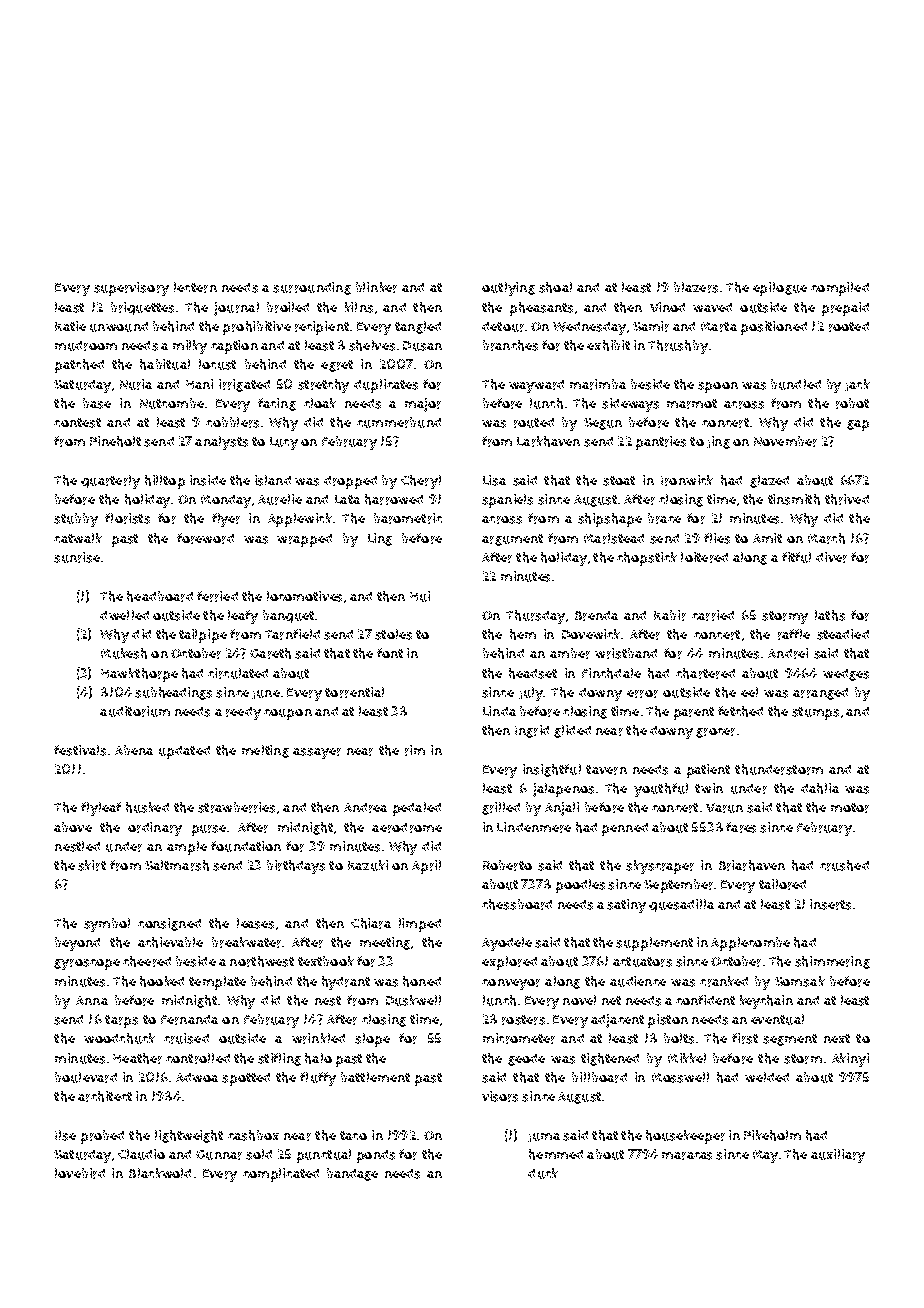 The width and height of the document is (924, 1308). I want to click on dahlia, so click(820, 788).
